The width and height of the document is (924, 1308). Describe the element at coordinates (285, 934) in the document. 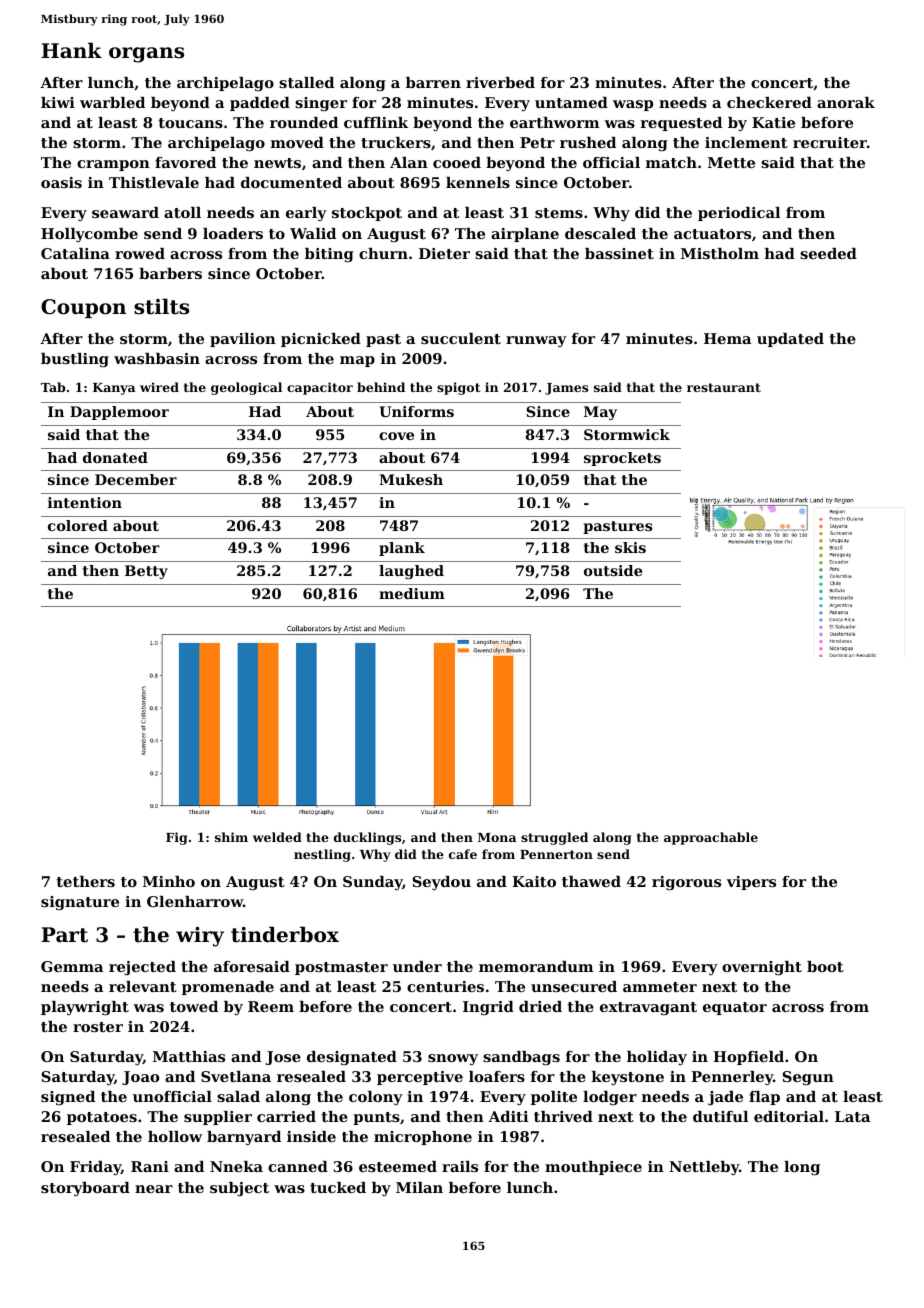

I see `tinderbox` at that location.
